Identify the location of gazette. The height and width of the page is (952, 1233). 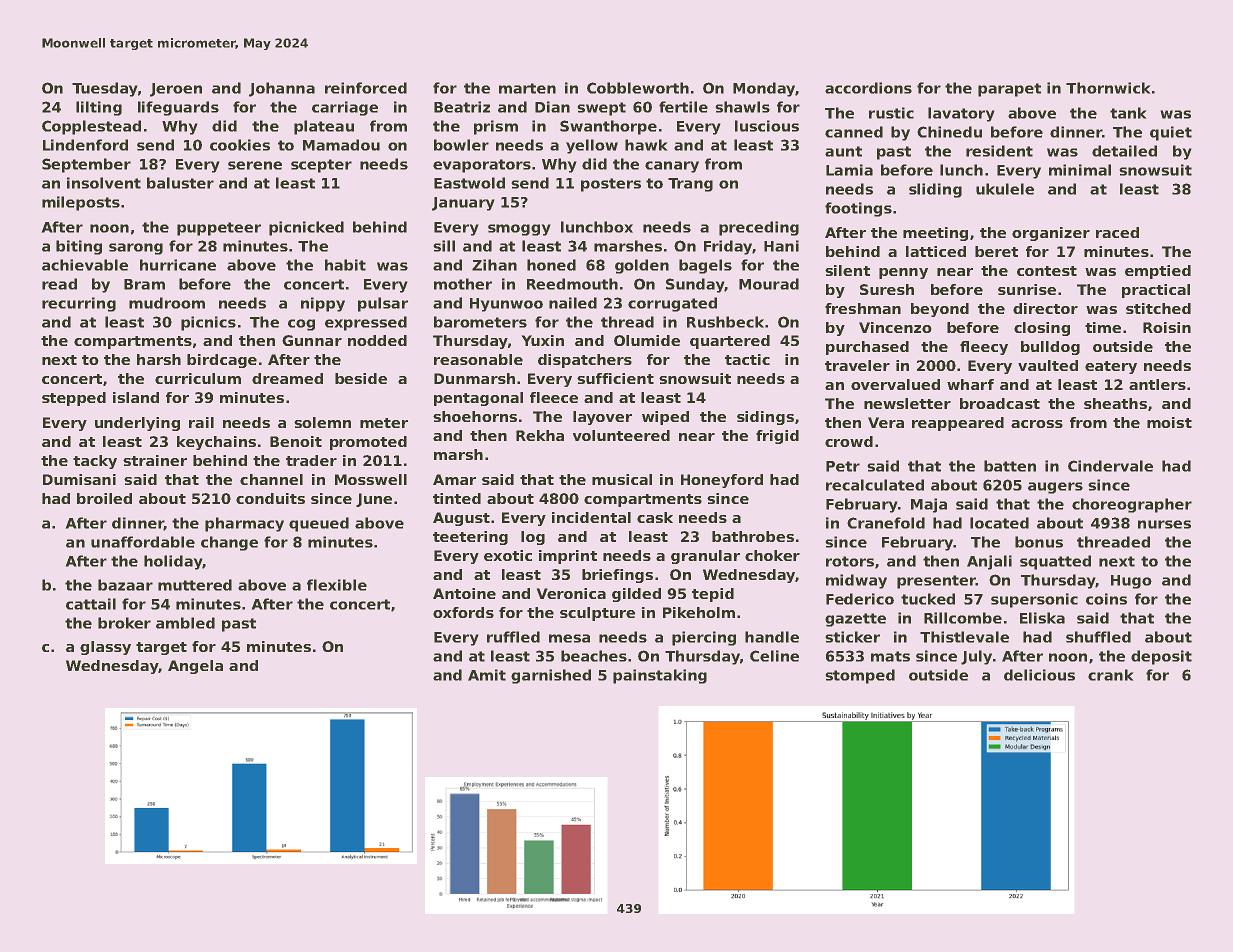
(855, 620).
